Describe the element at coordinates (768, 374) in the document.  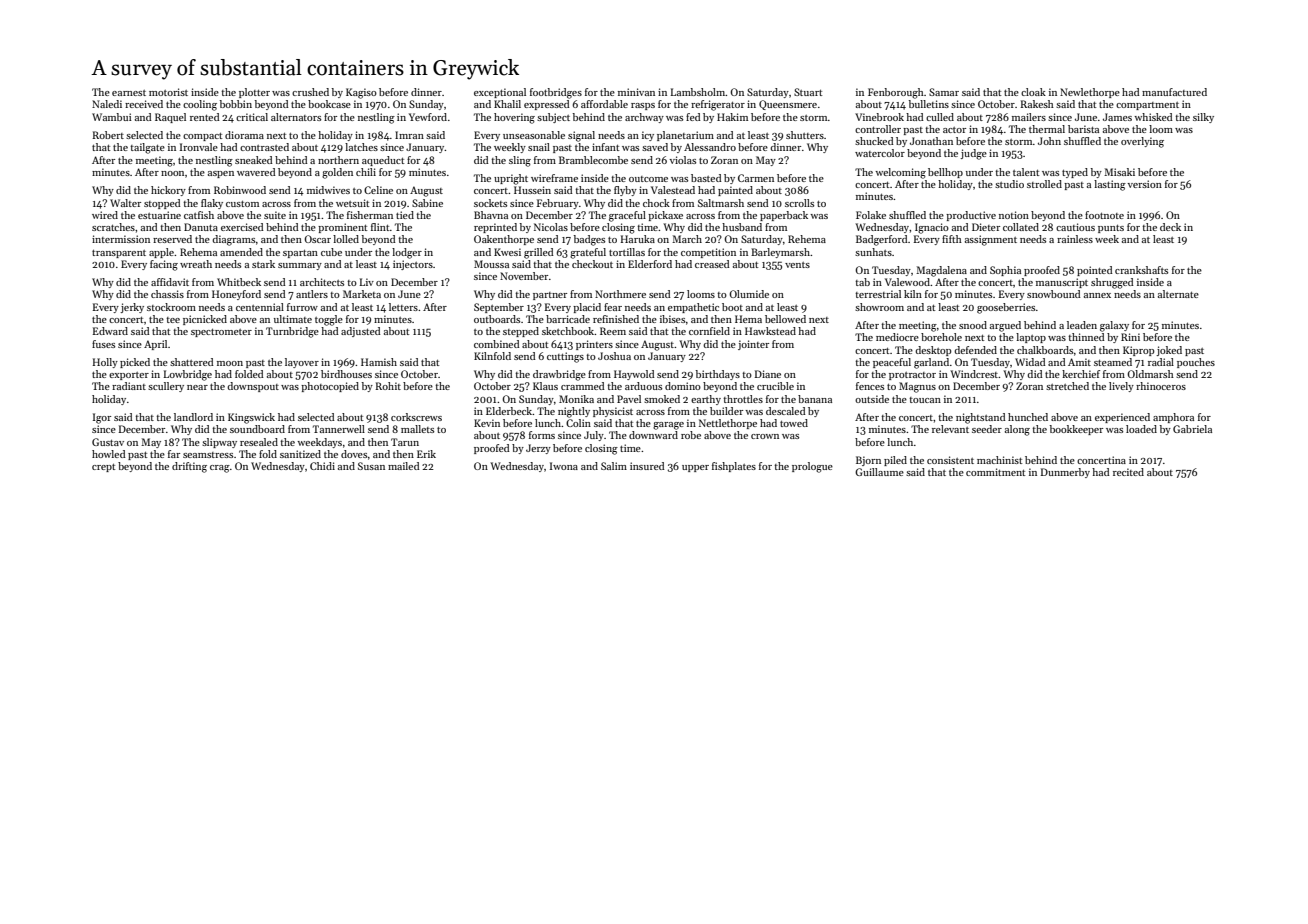
I see `Diane` at that location.
